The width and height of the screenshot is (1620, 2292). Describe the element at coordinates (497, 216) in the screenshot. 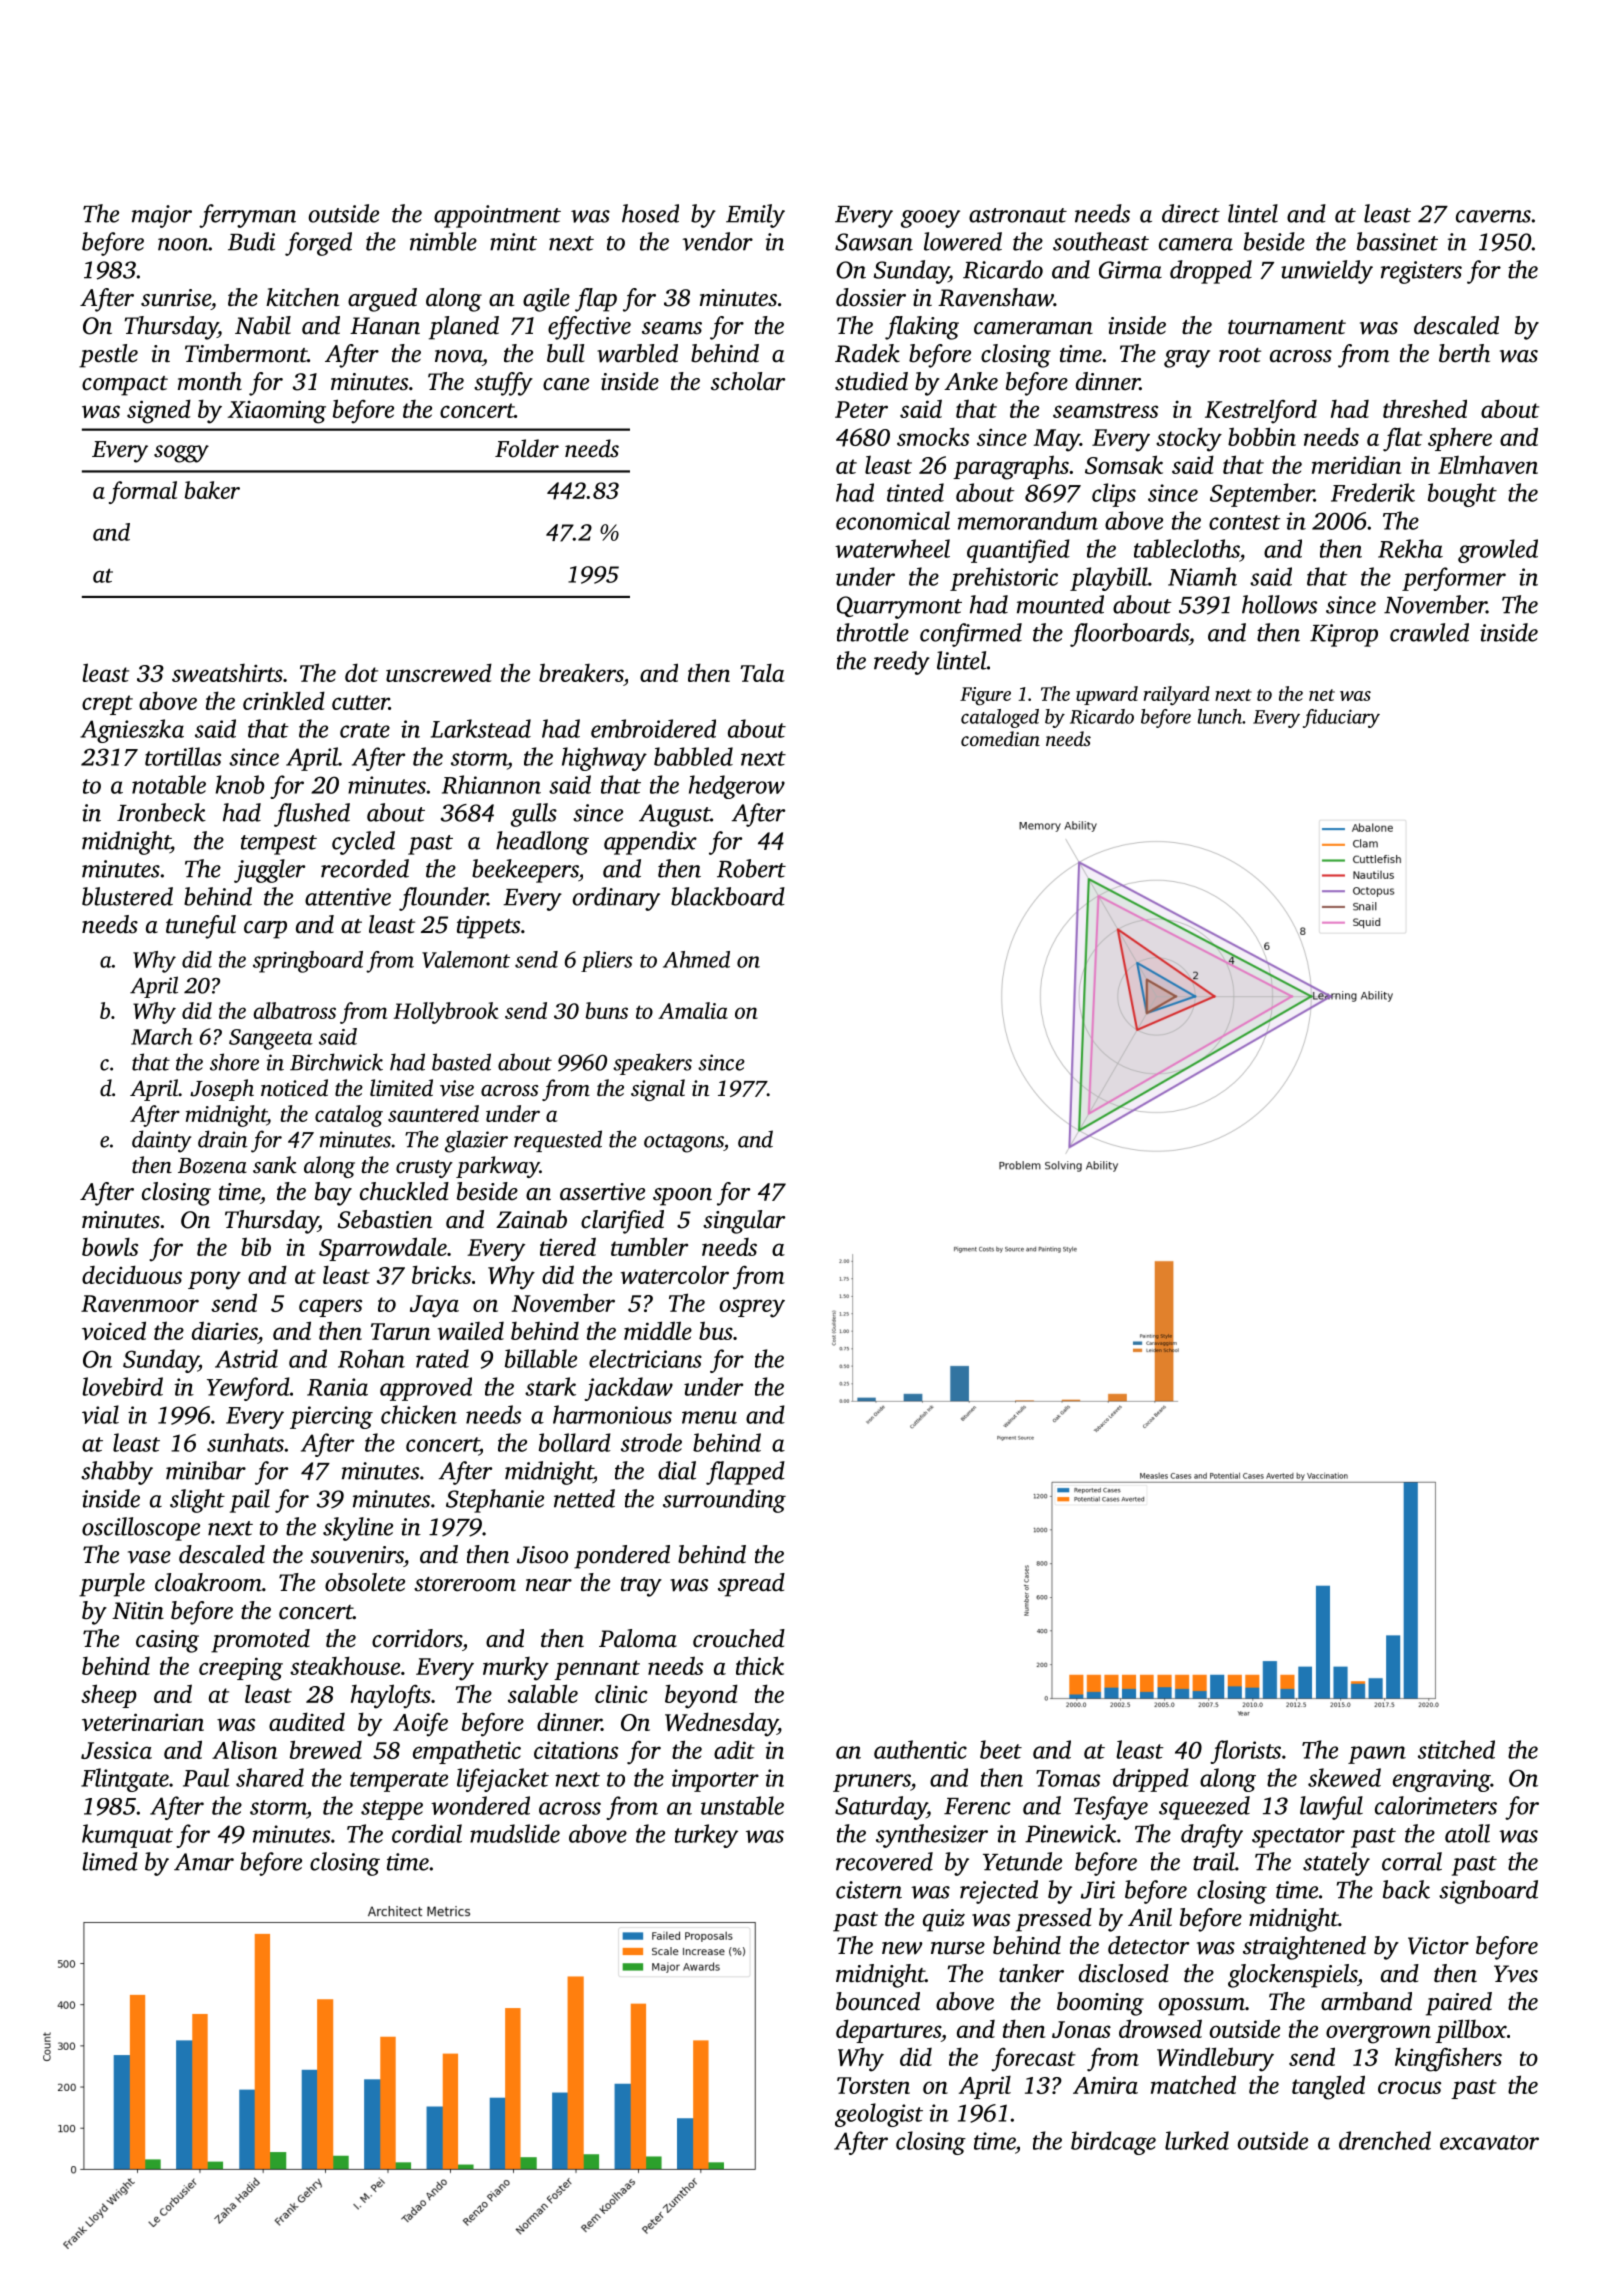

I see `appointment` at that location.
